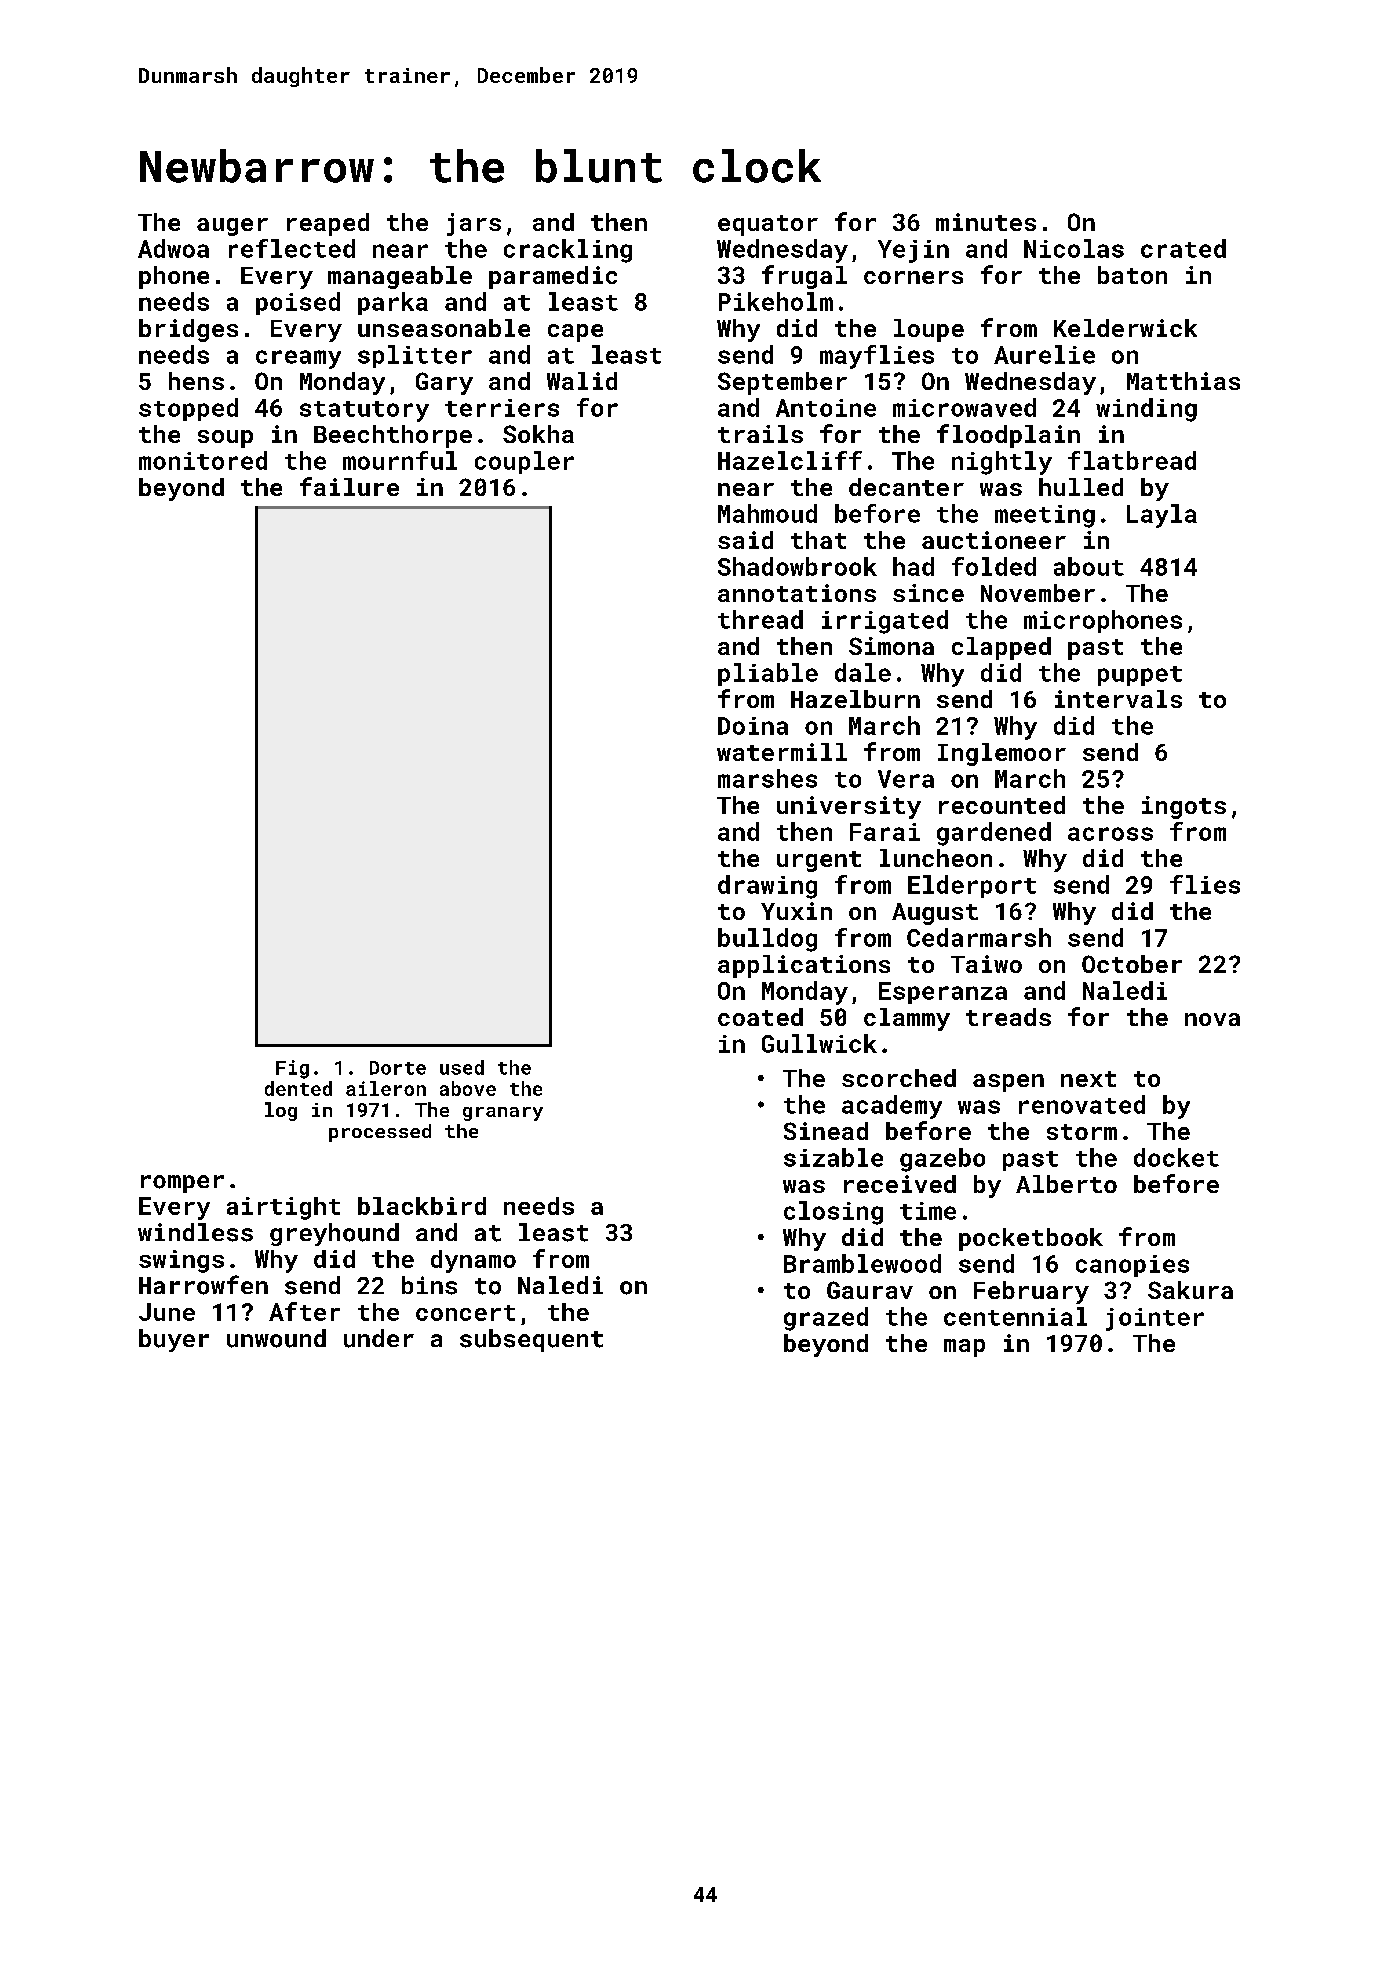 This screenshot has width=1386, height=1969. What do you see at coordinates (398, 1068) in the screenshot?
I see `Dorte` at bounding box center [398, 1068].
